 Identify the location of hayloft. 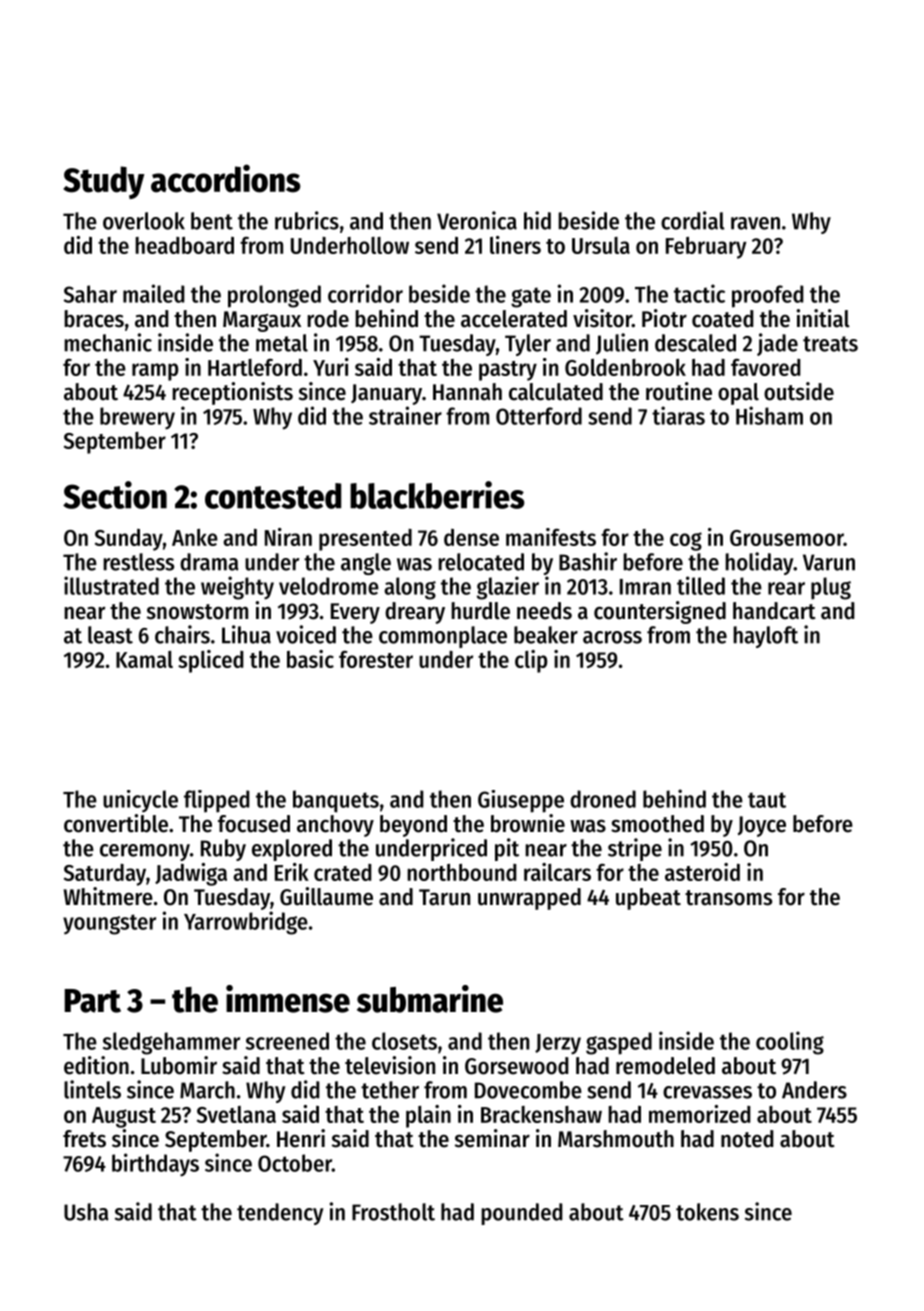
(765, 637).
